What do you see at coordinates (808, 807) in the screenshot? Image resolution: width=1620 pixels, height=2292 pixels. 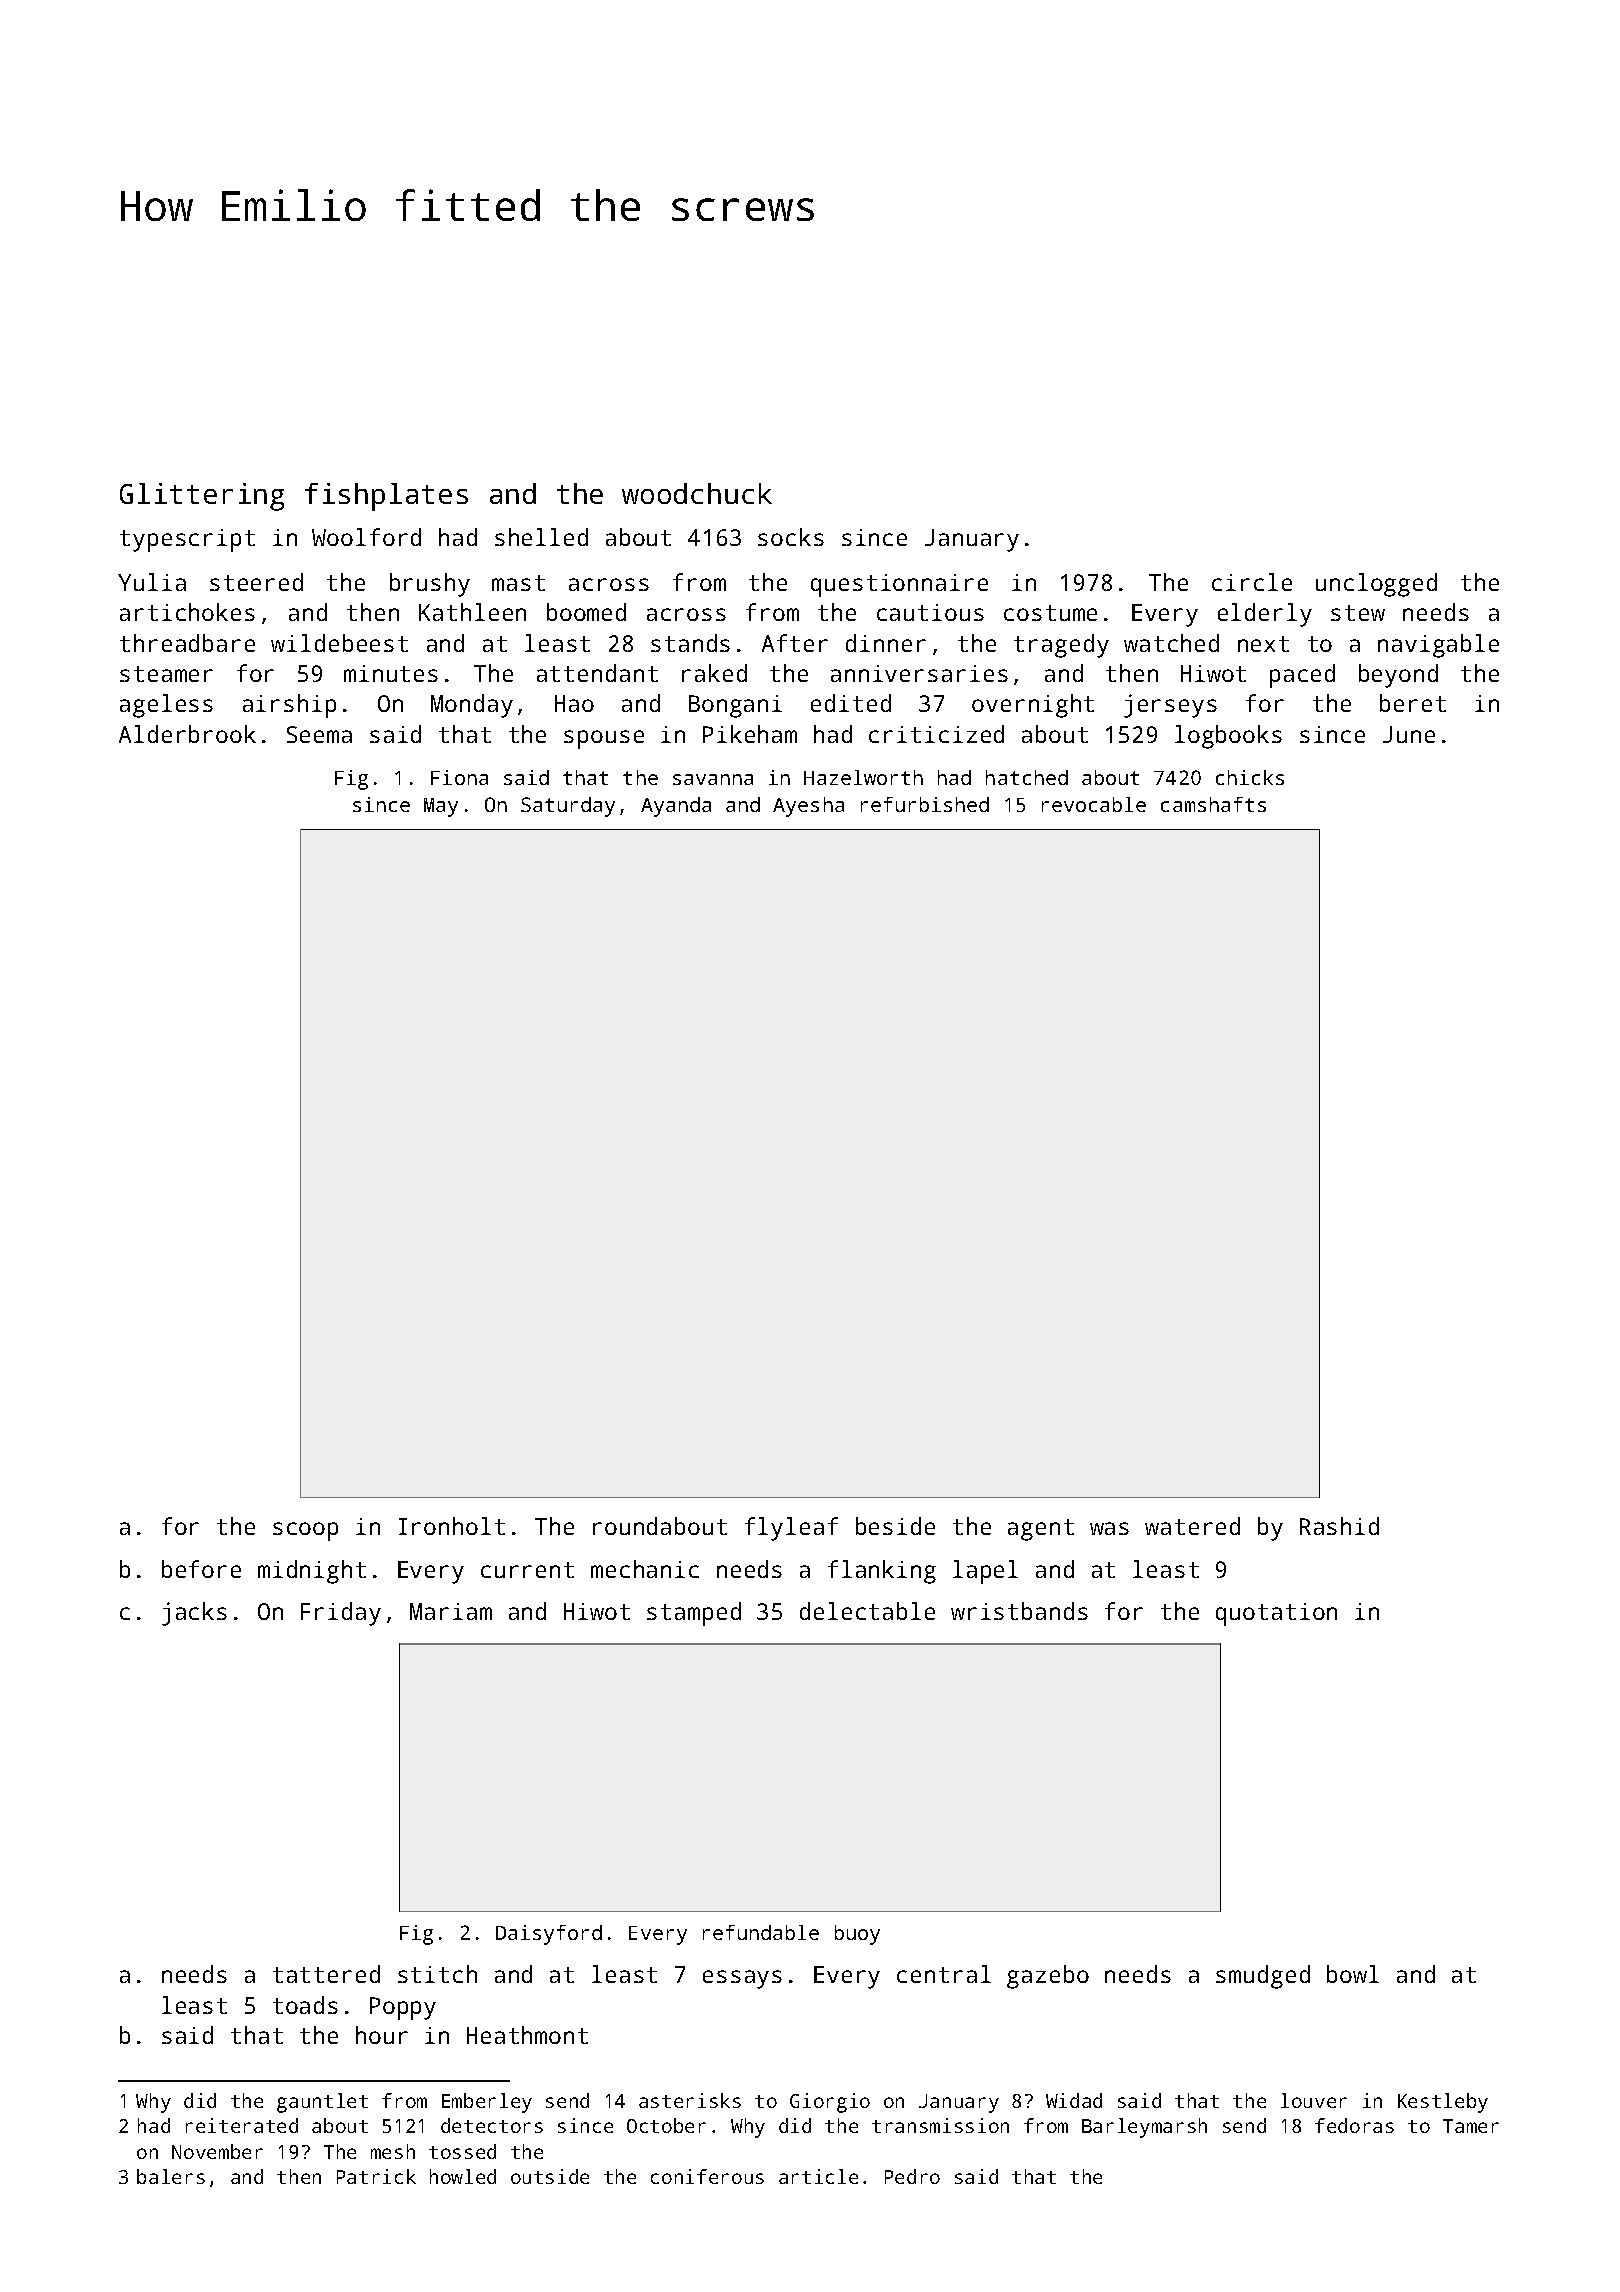 I see `Ayesha` at bounding box center [808, 807].
